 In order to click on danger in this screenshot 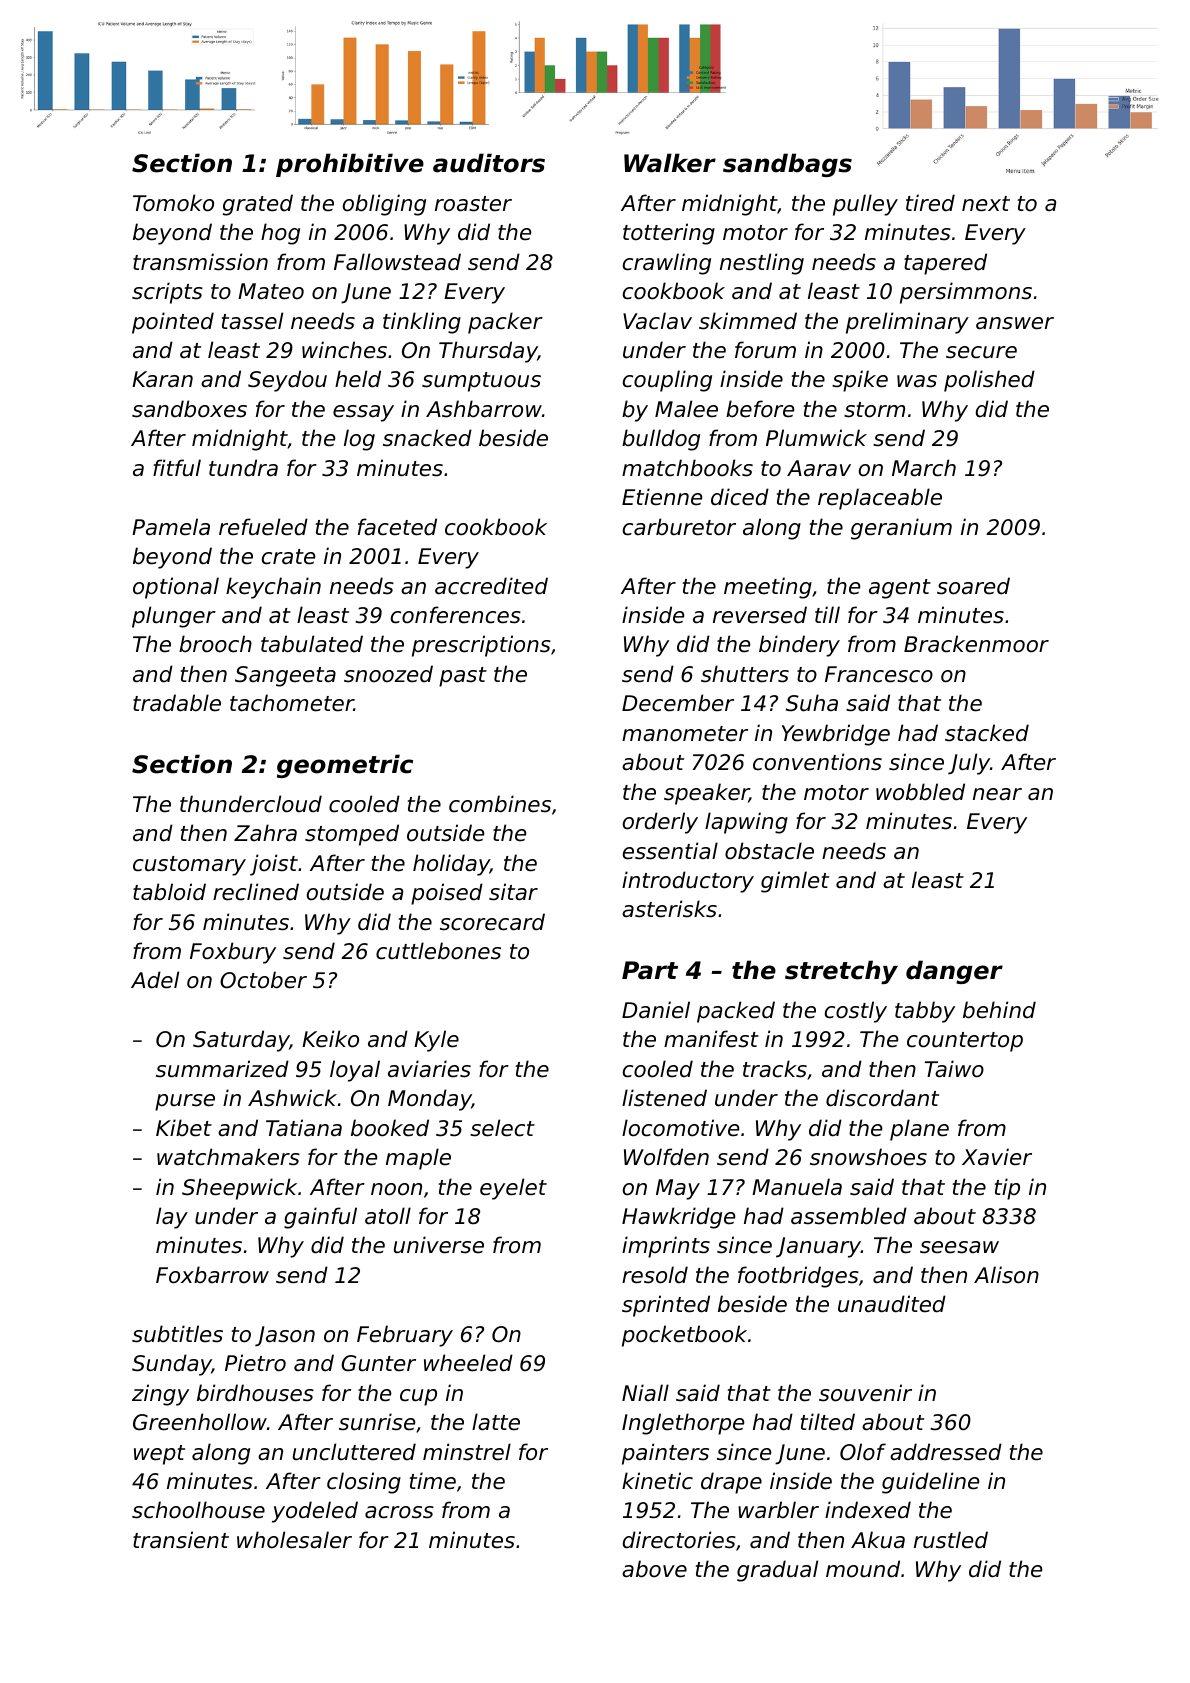, I will do `click(954, 972)`.
